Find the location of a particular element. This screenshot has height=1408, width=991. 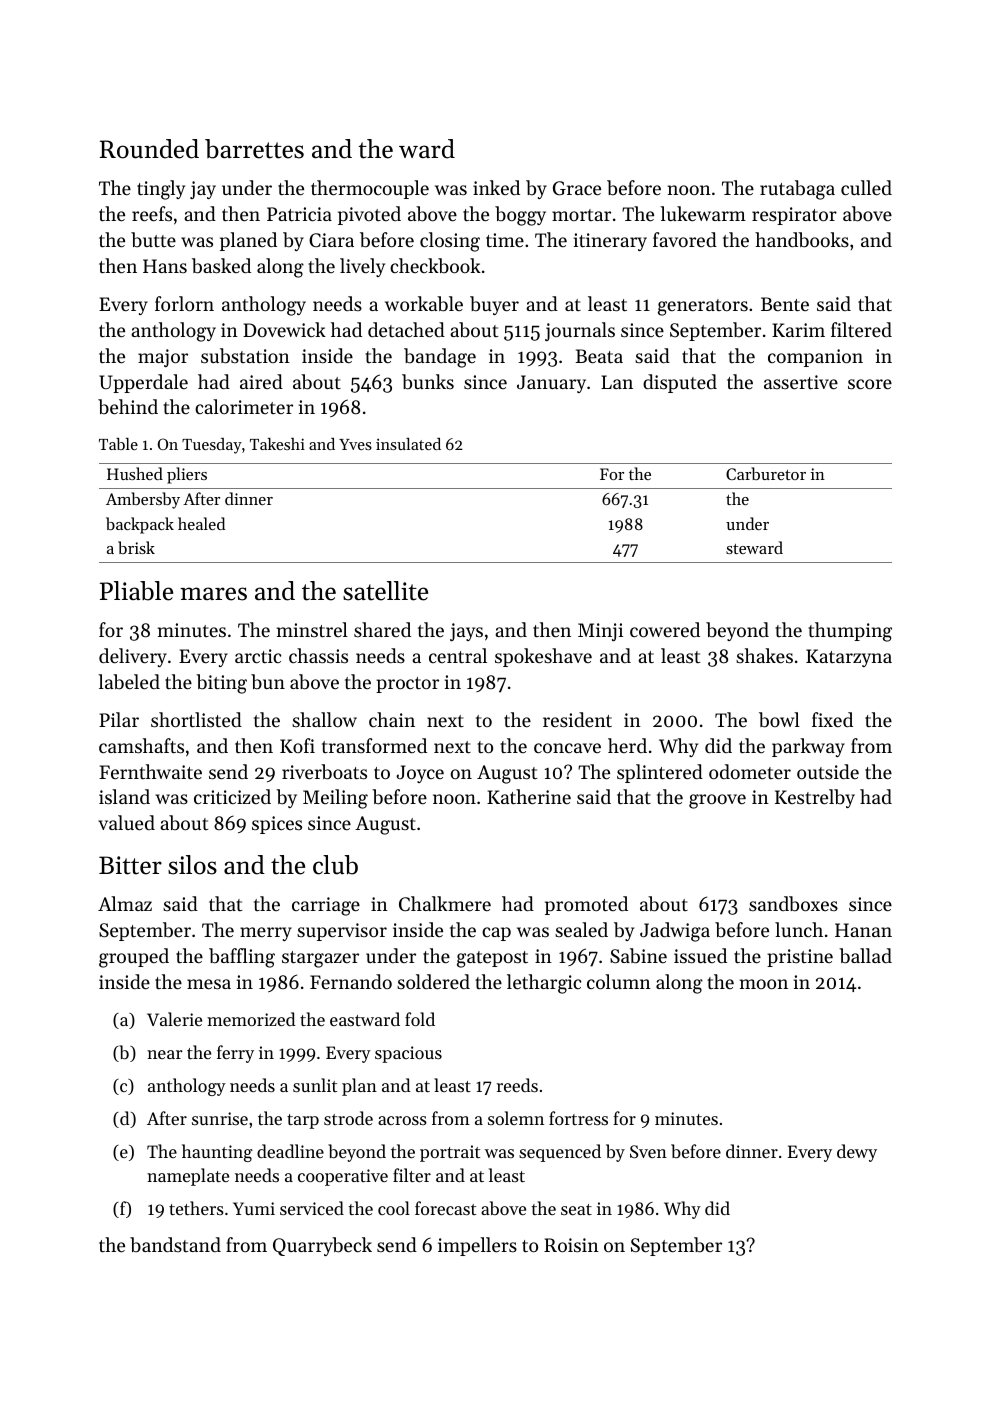

criticized is located at coordinates (232, 796).
